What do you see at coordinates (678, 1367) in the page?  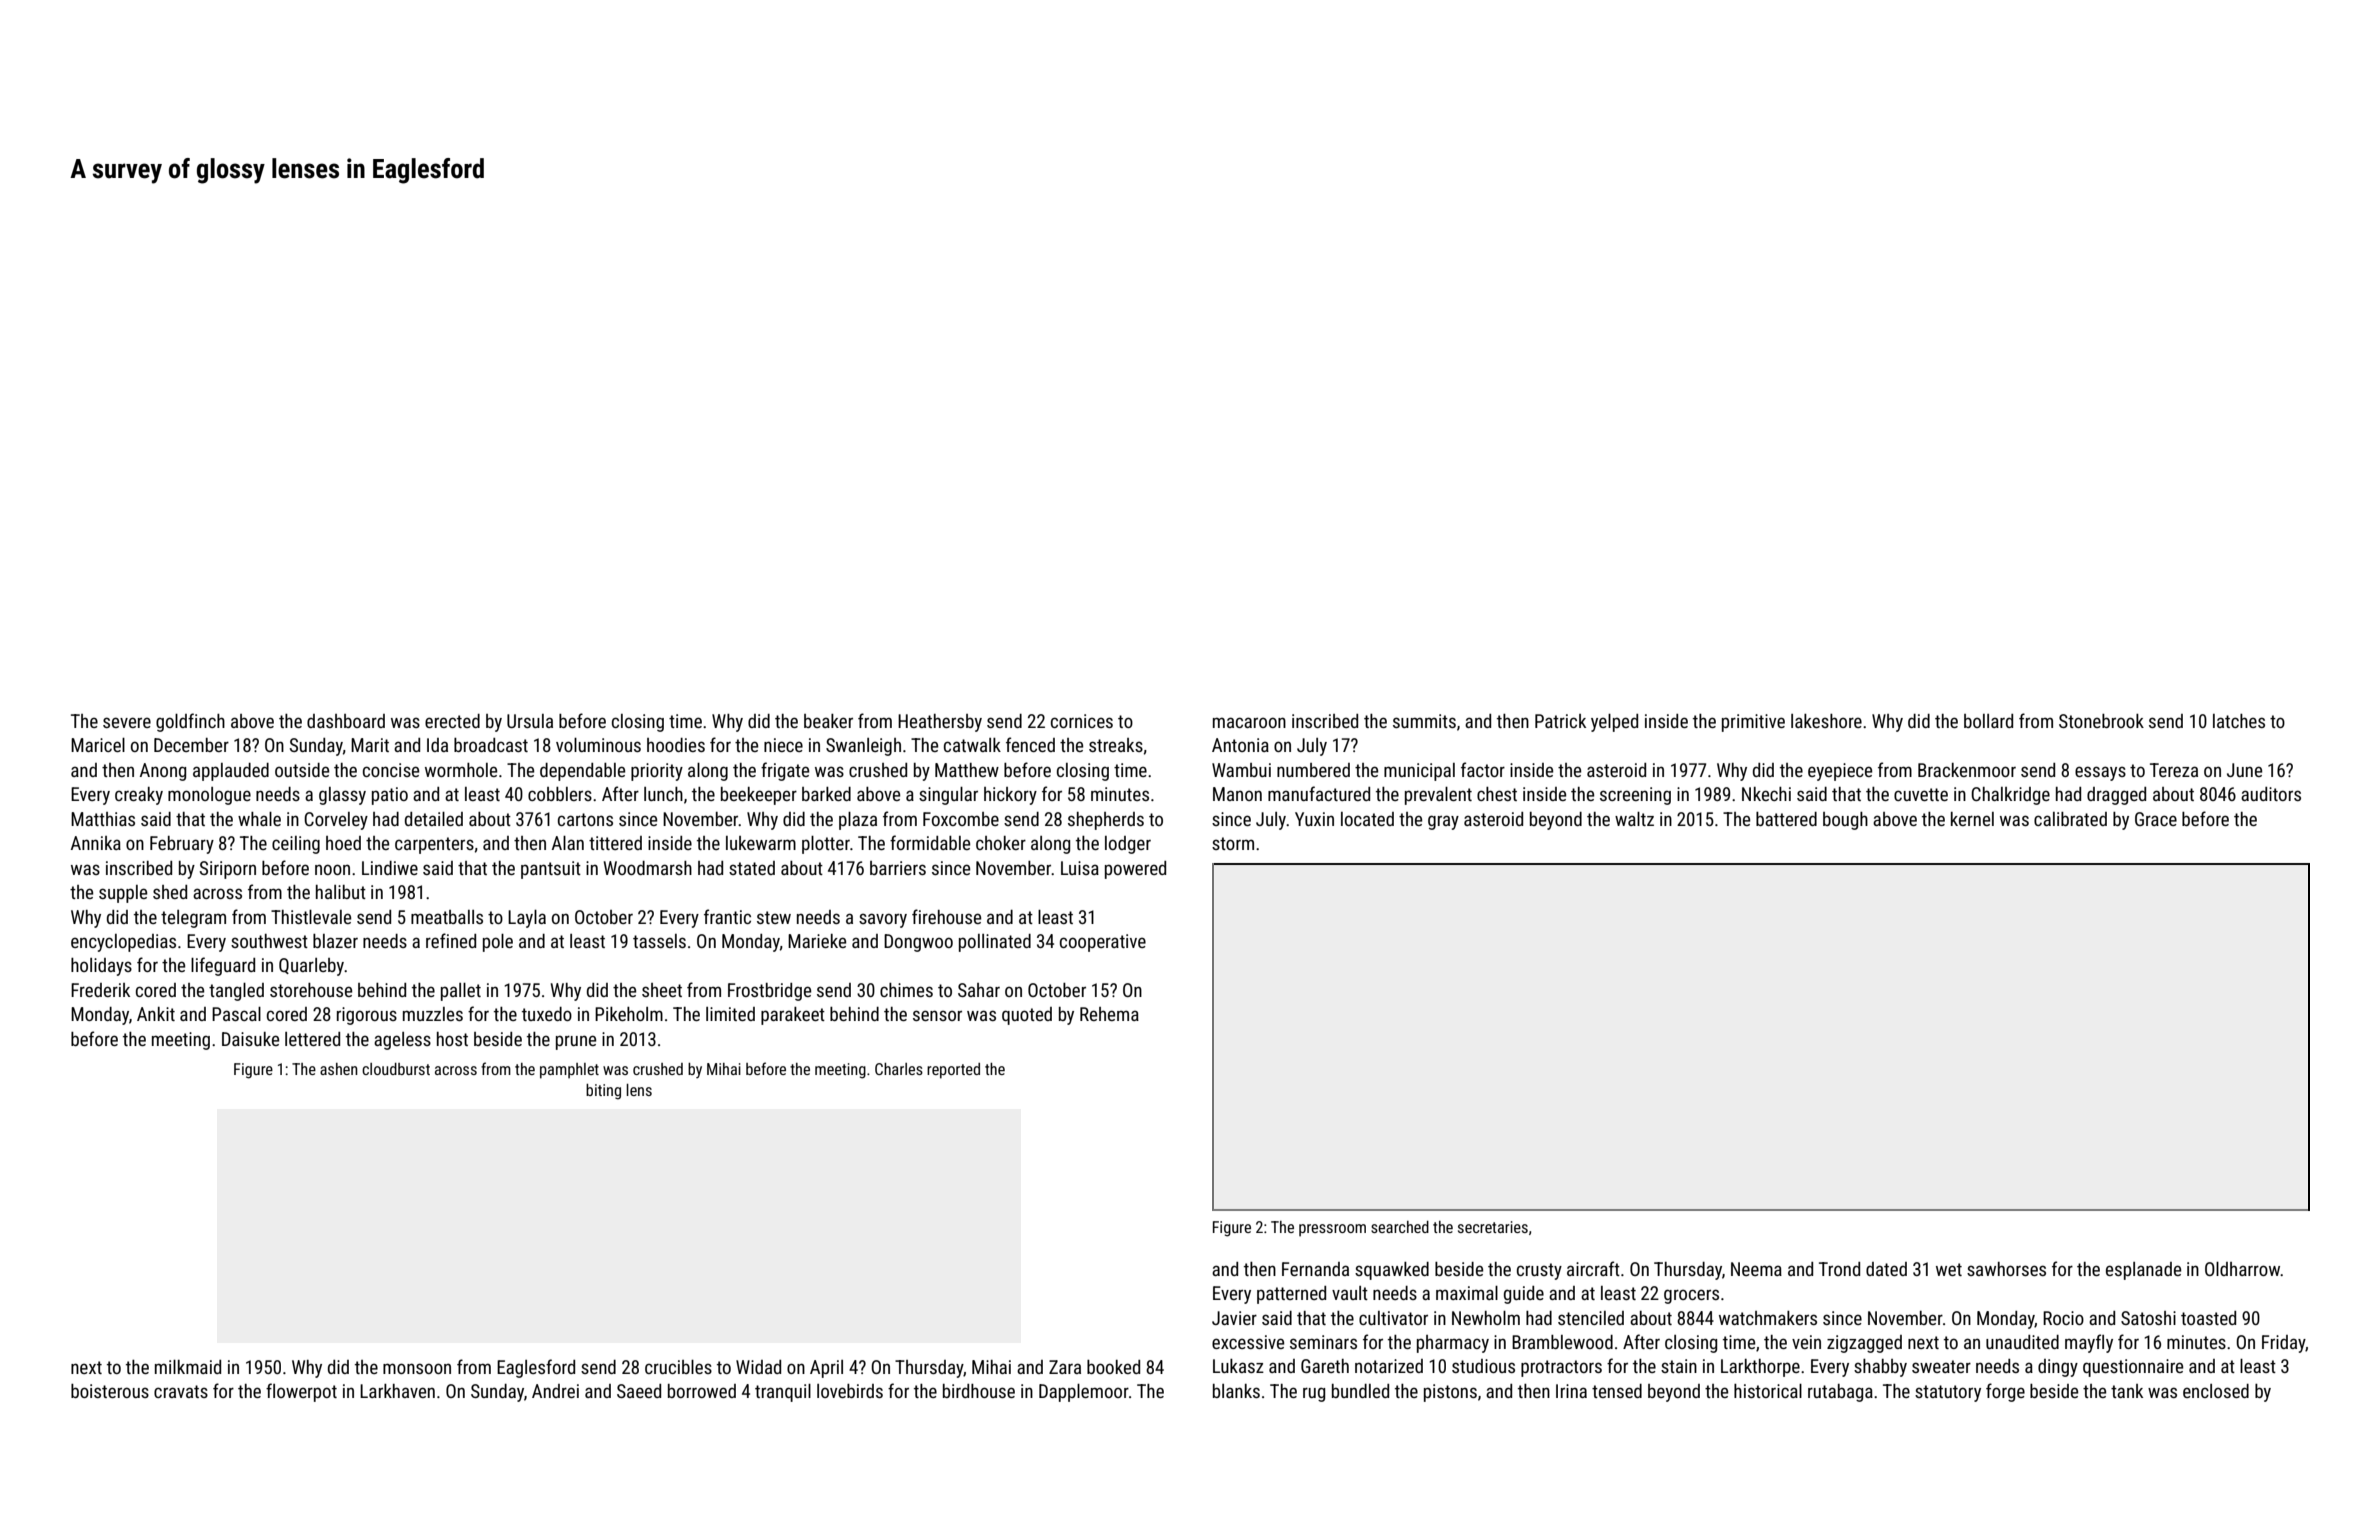 I see `crucibles` at bounding box center [678, 1367].
